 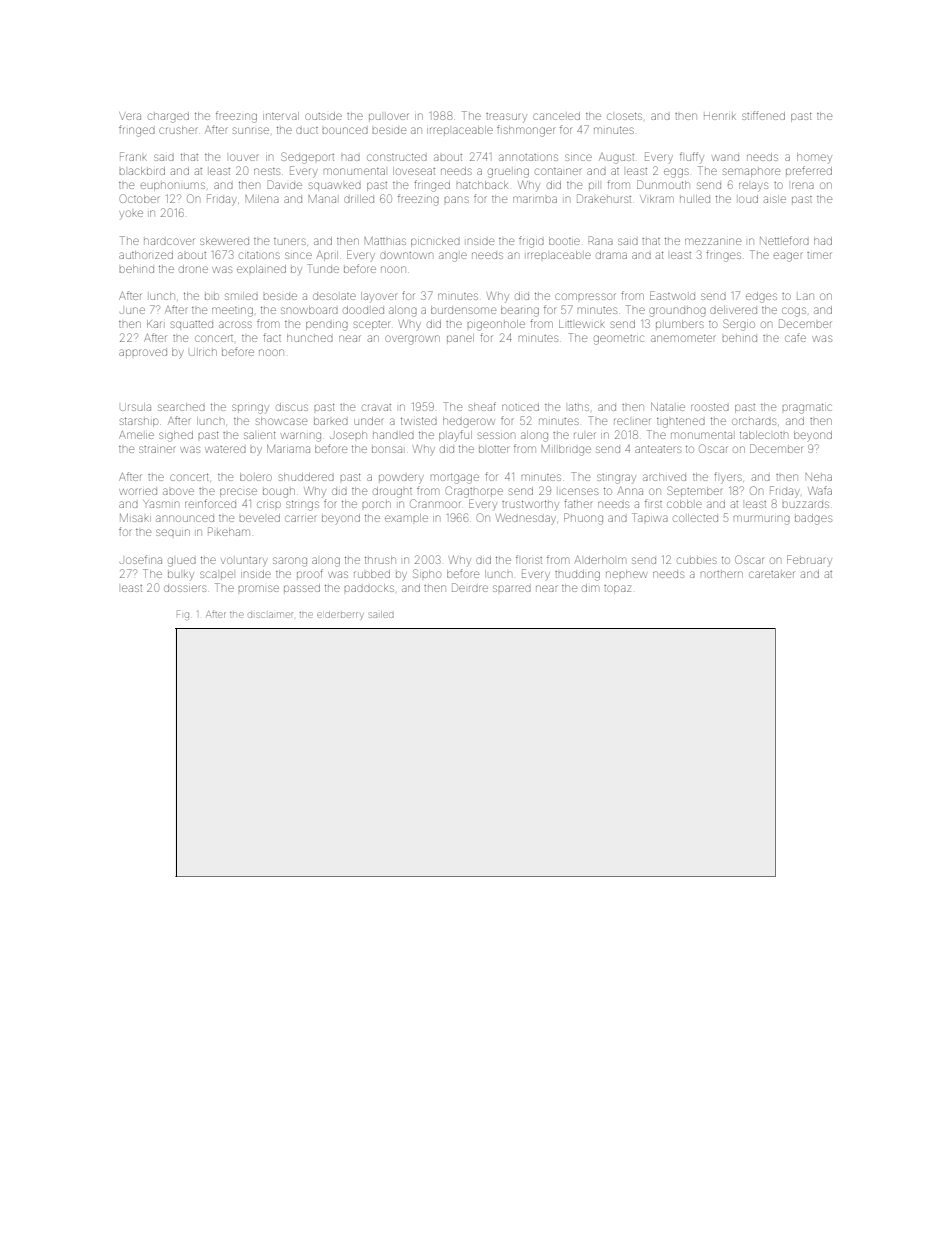 I want to click on canceled, so click(x=556, y=116).
